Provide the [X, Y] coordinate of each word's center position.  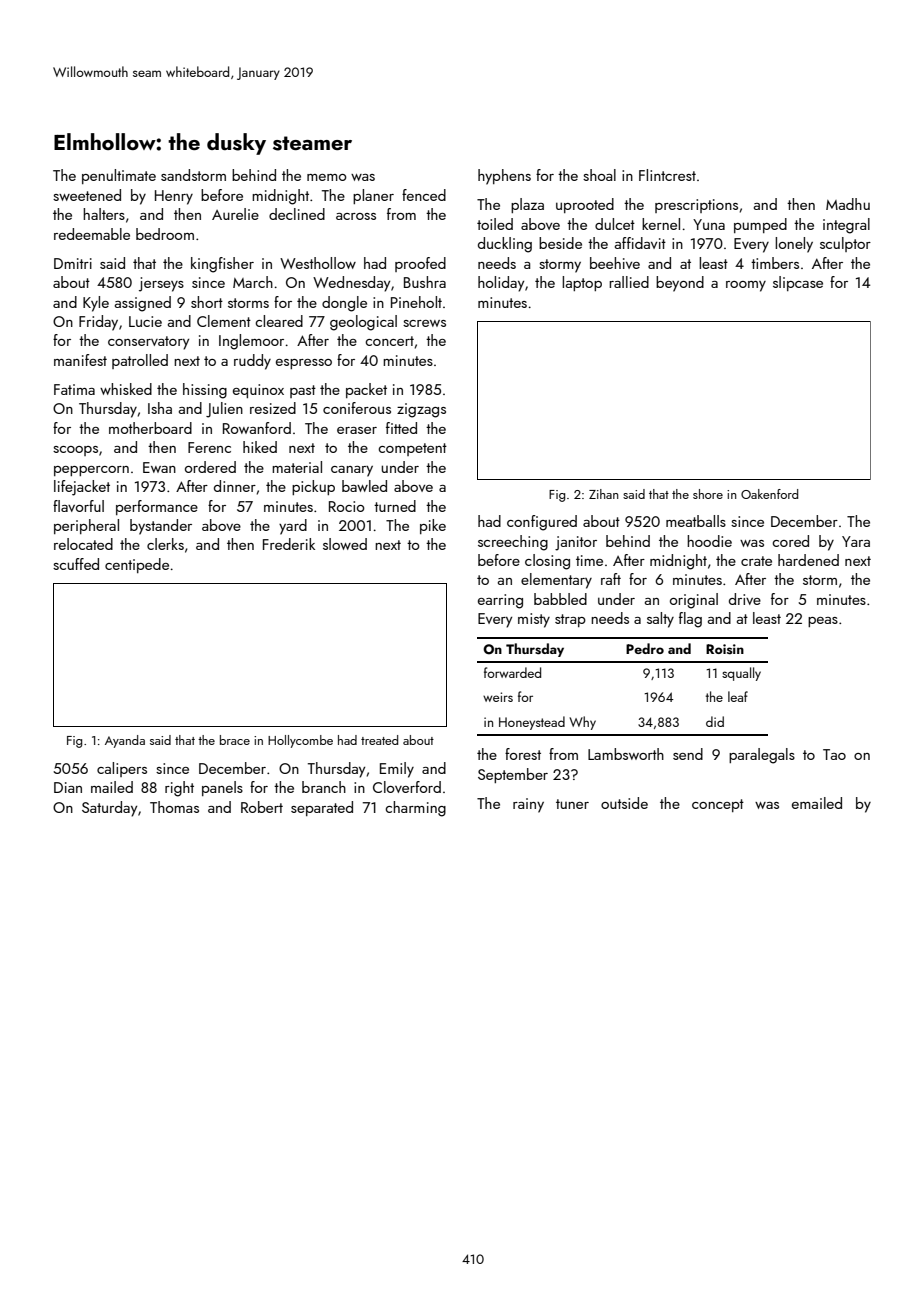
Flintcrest [667, 175]
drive [745, 599]
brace [235, 740]
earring [500, 601]
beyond [680, 284]
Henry [174, 197]
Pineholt [416, 302]
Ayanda [125, 741]
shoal [599, 175]
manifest [80, 360]
